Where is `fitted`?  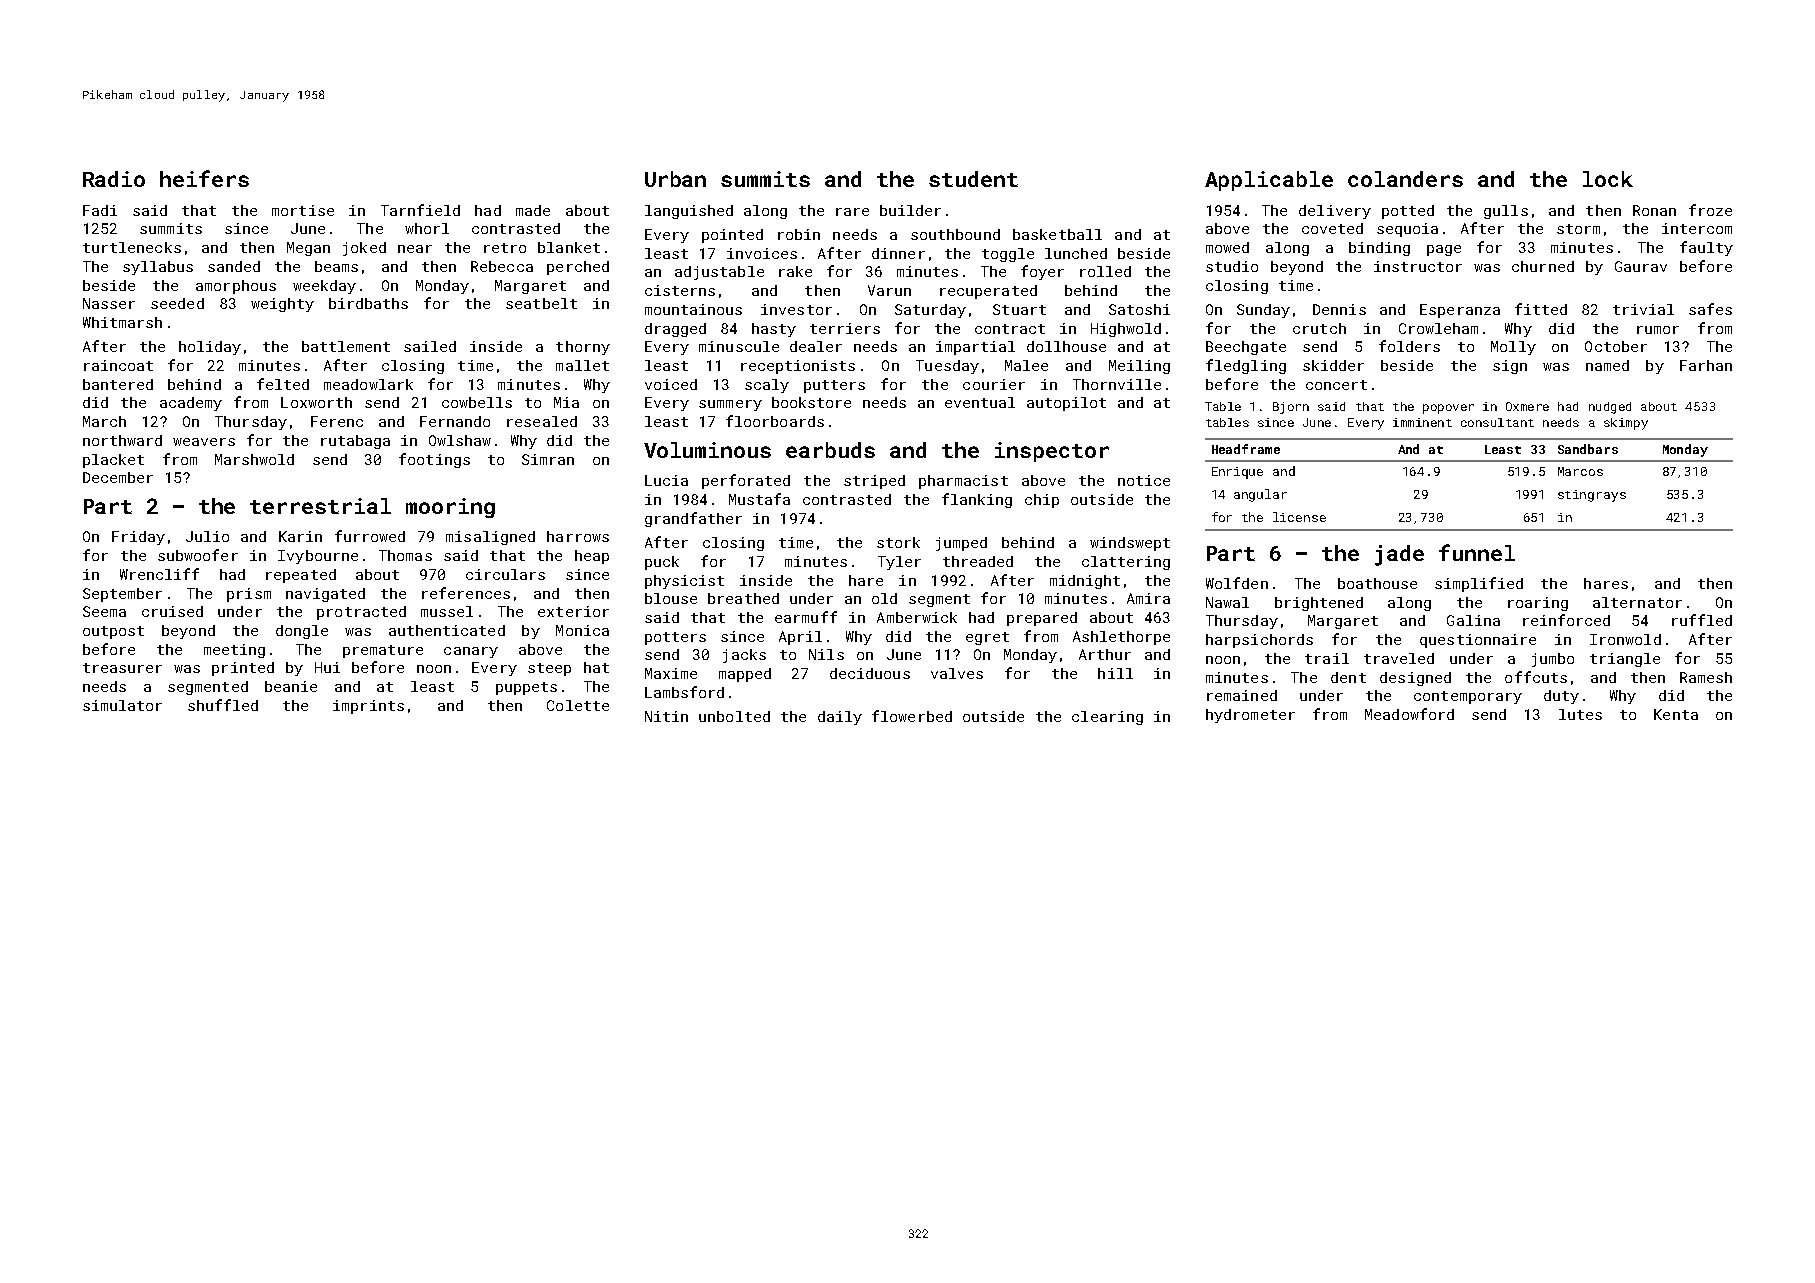
fitted is located at coordinates (1541, 309).
